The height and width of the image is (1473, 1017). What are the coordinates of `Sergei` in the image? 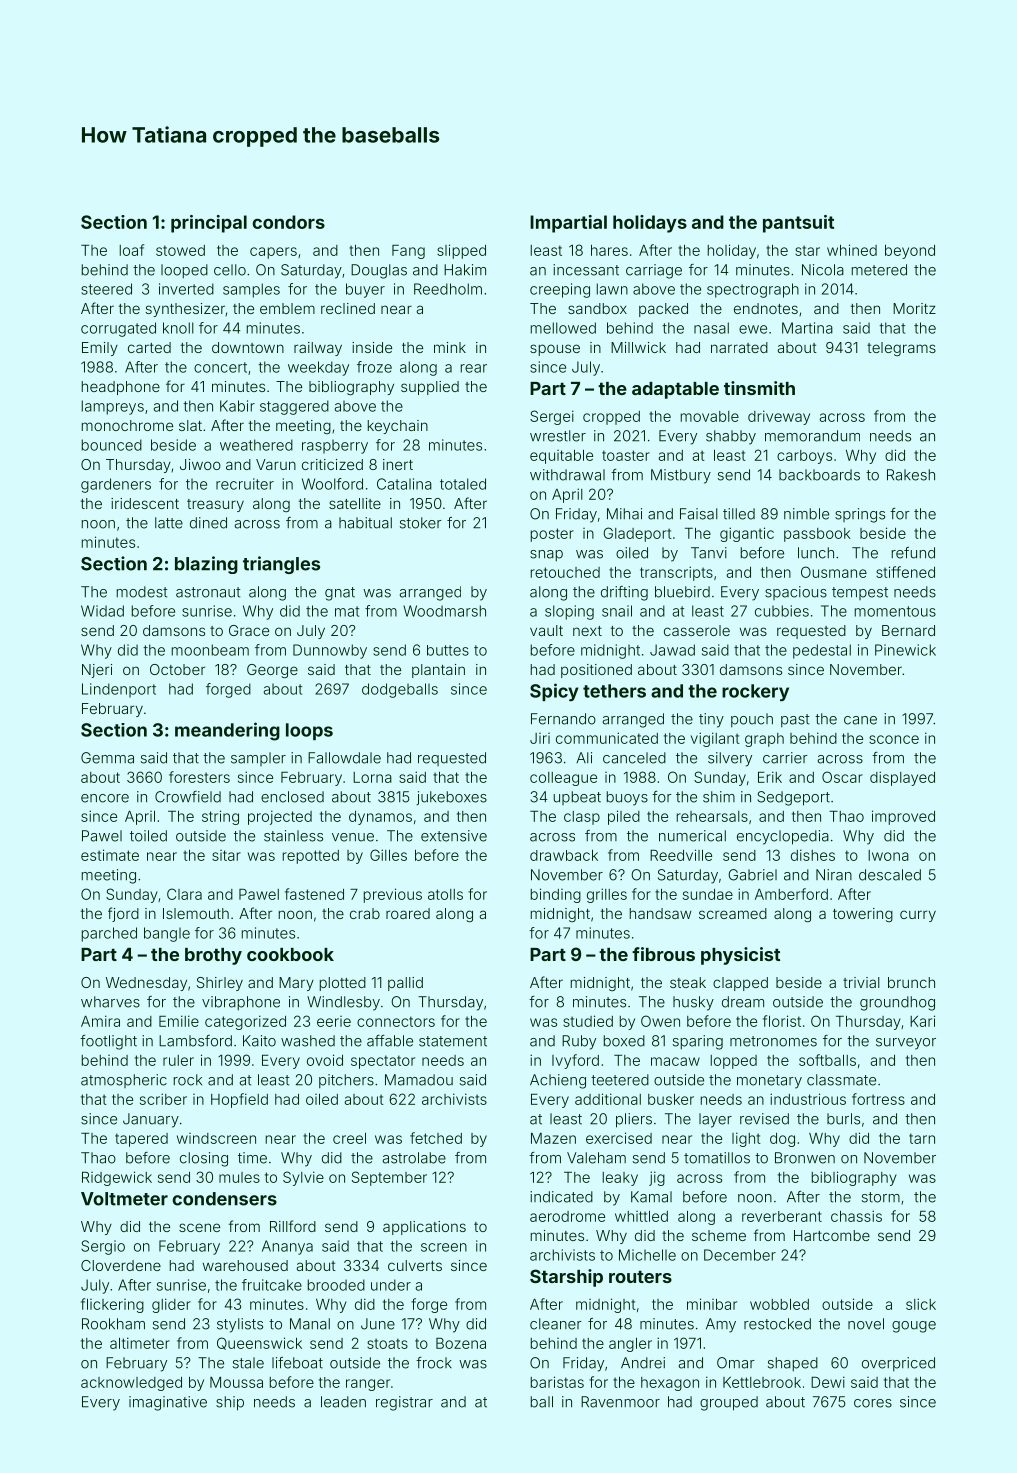 It's located at (552, 417).
